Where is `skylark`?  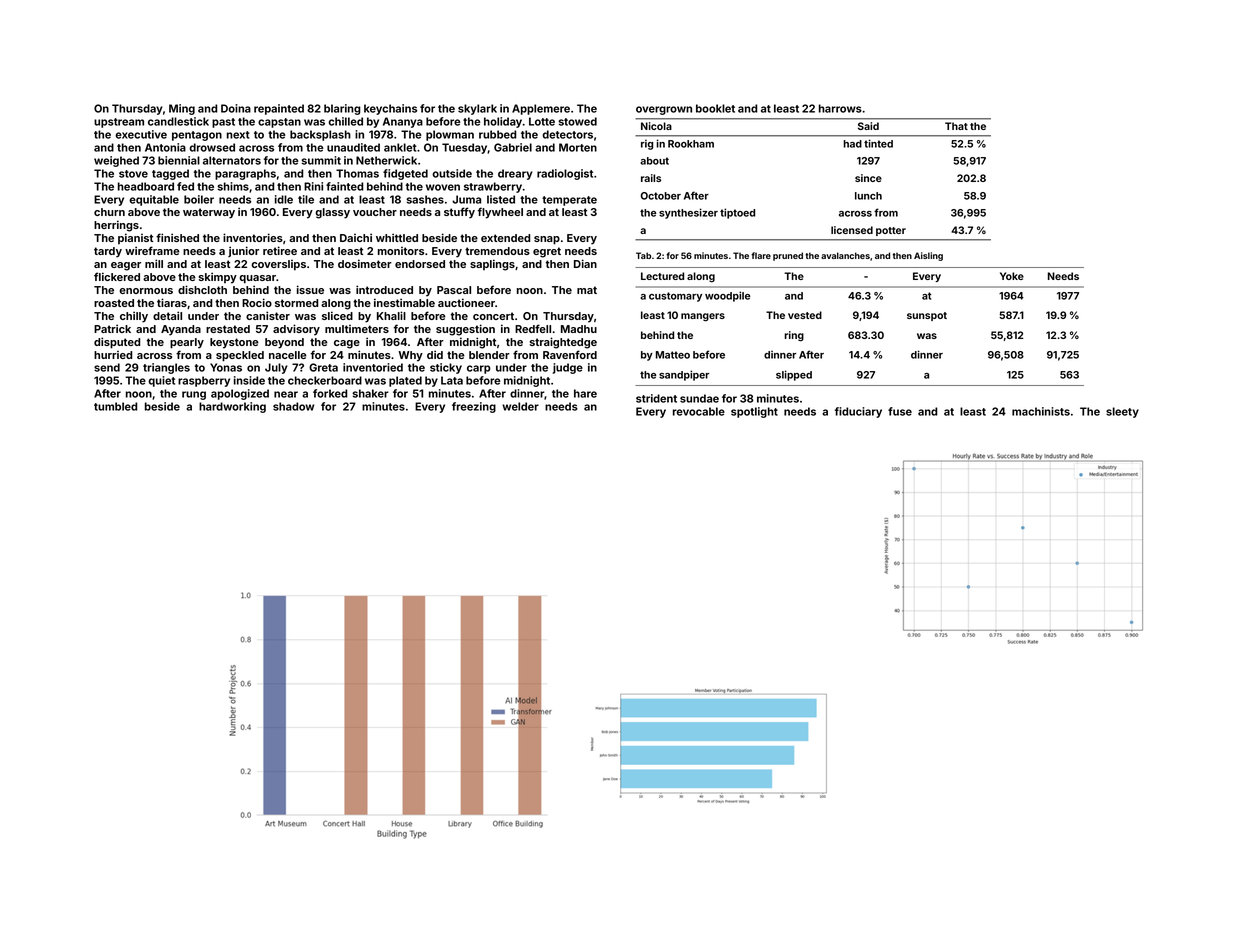 skylark is located at coordinates (477, 109).
